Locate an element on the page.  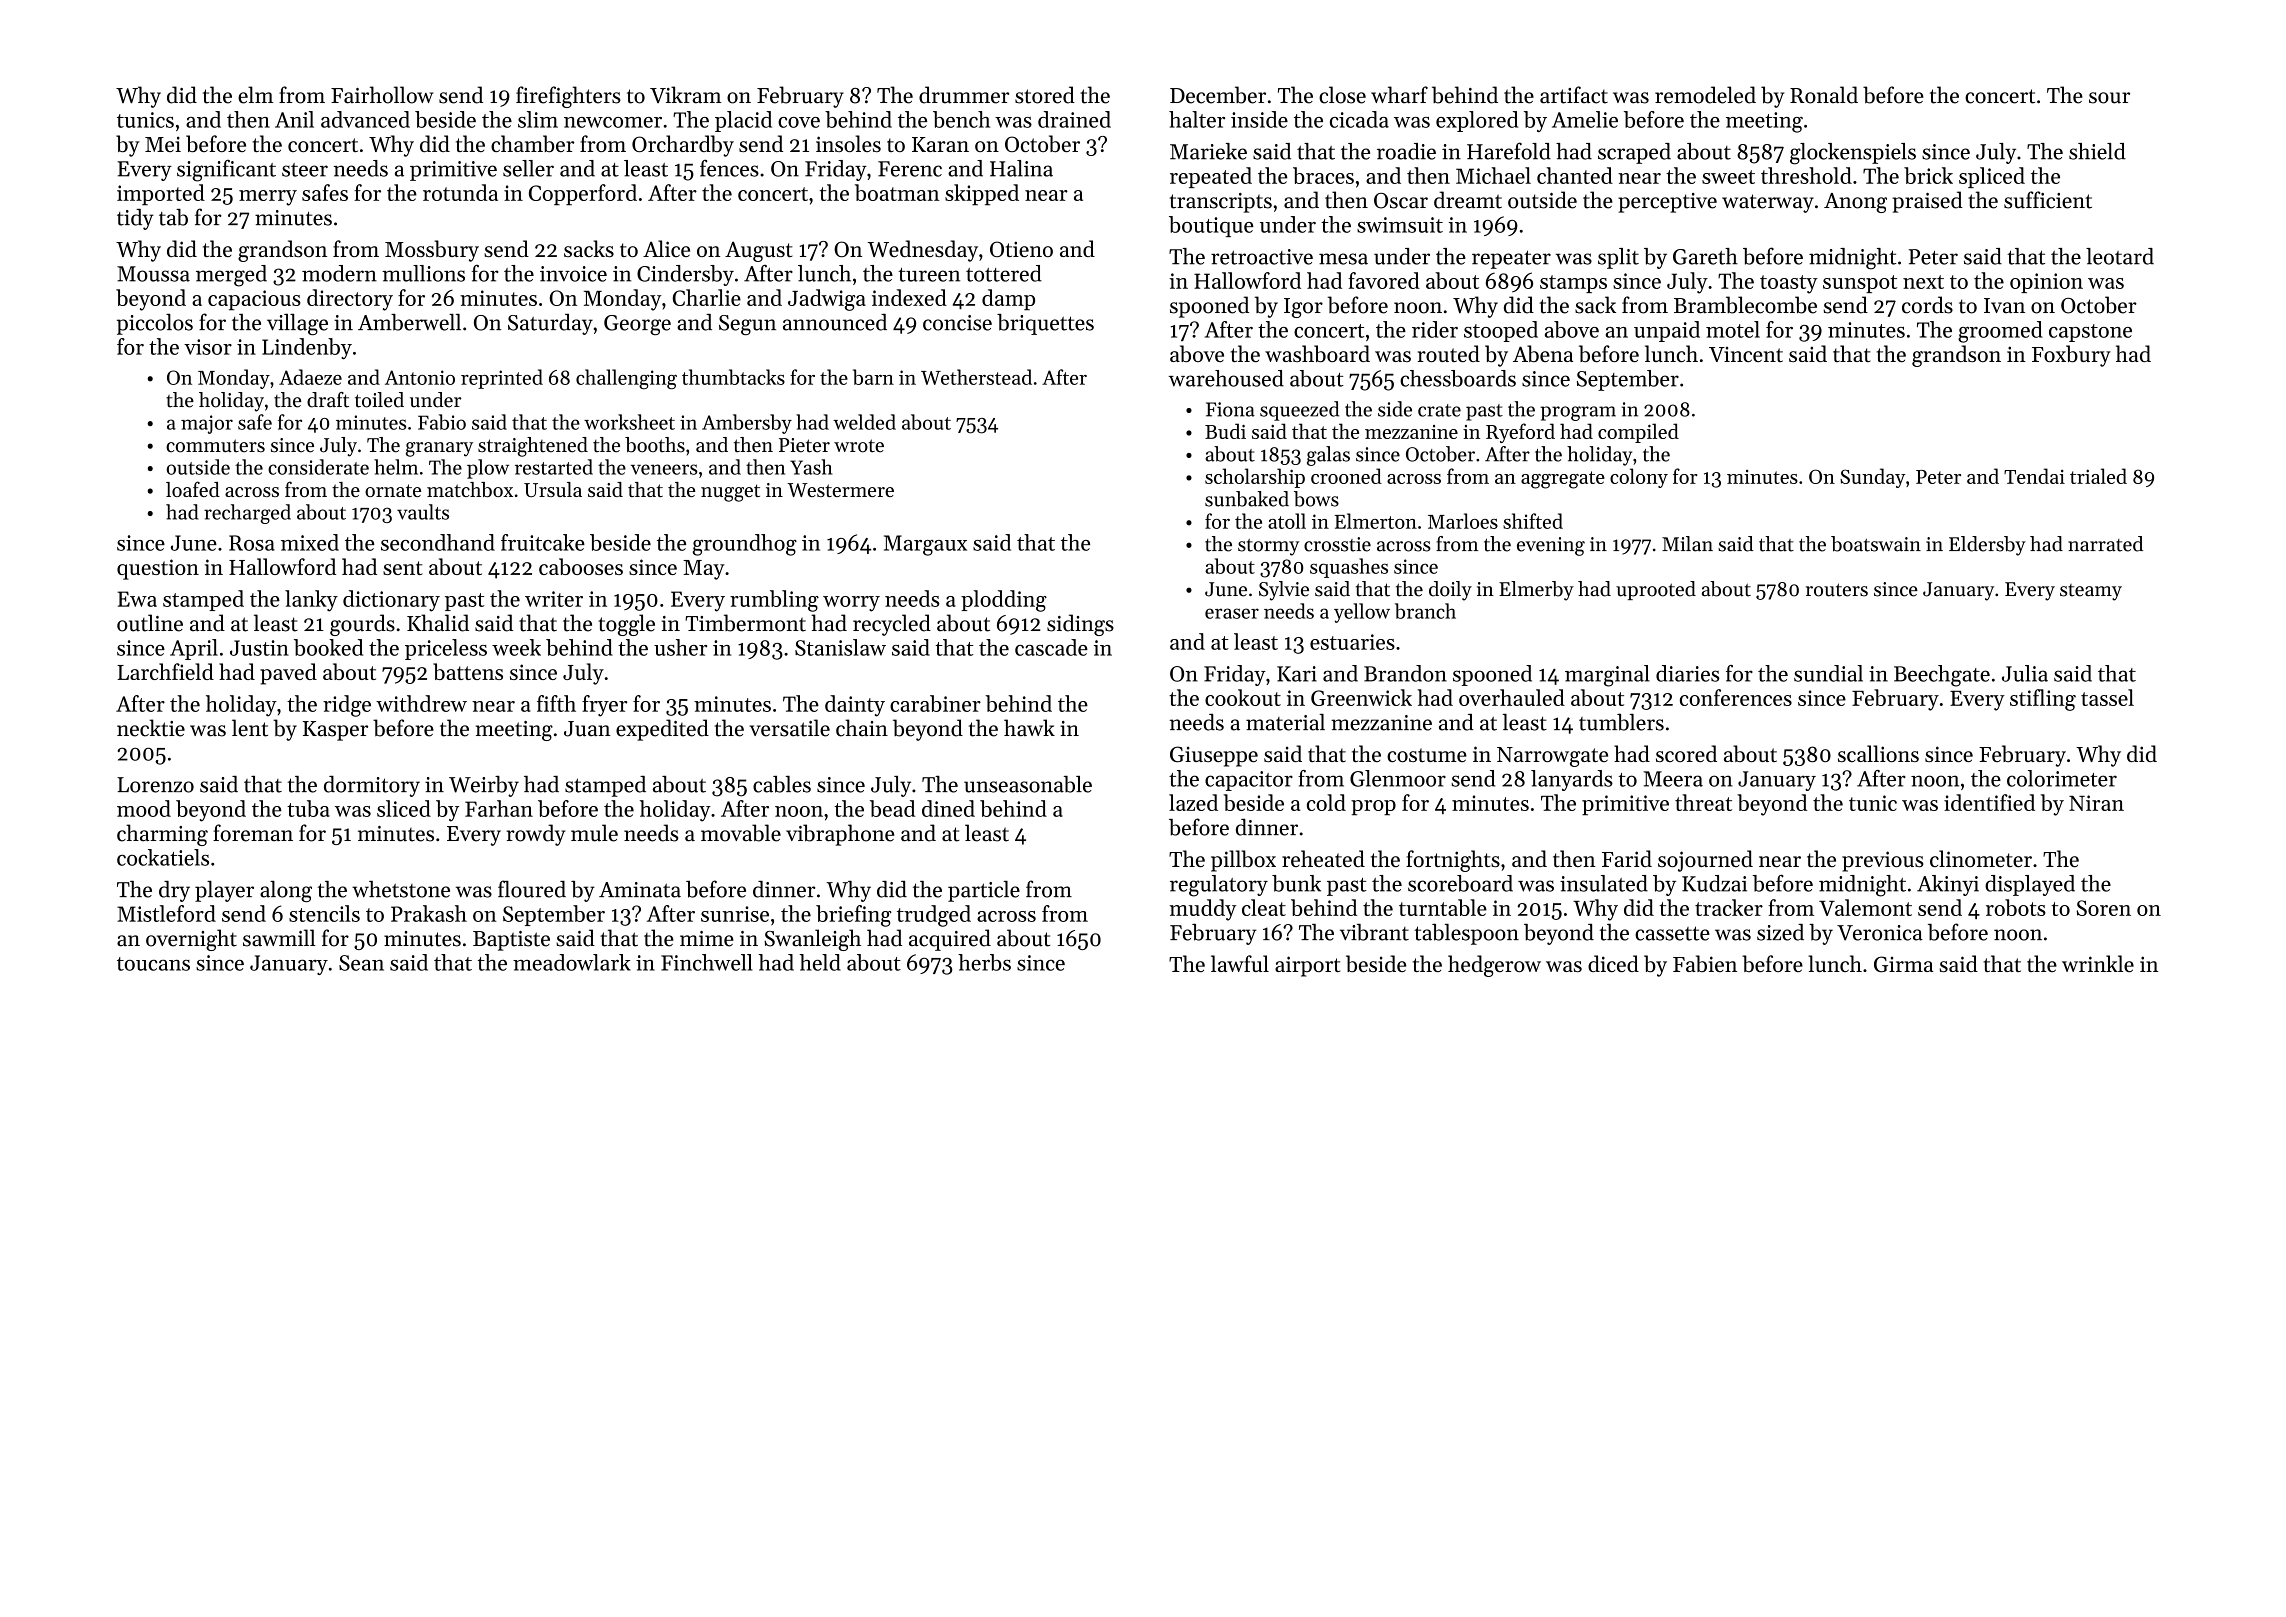
Sean is located at coordinates (361, 963).
